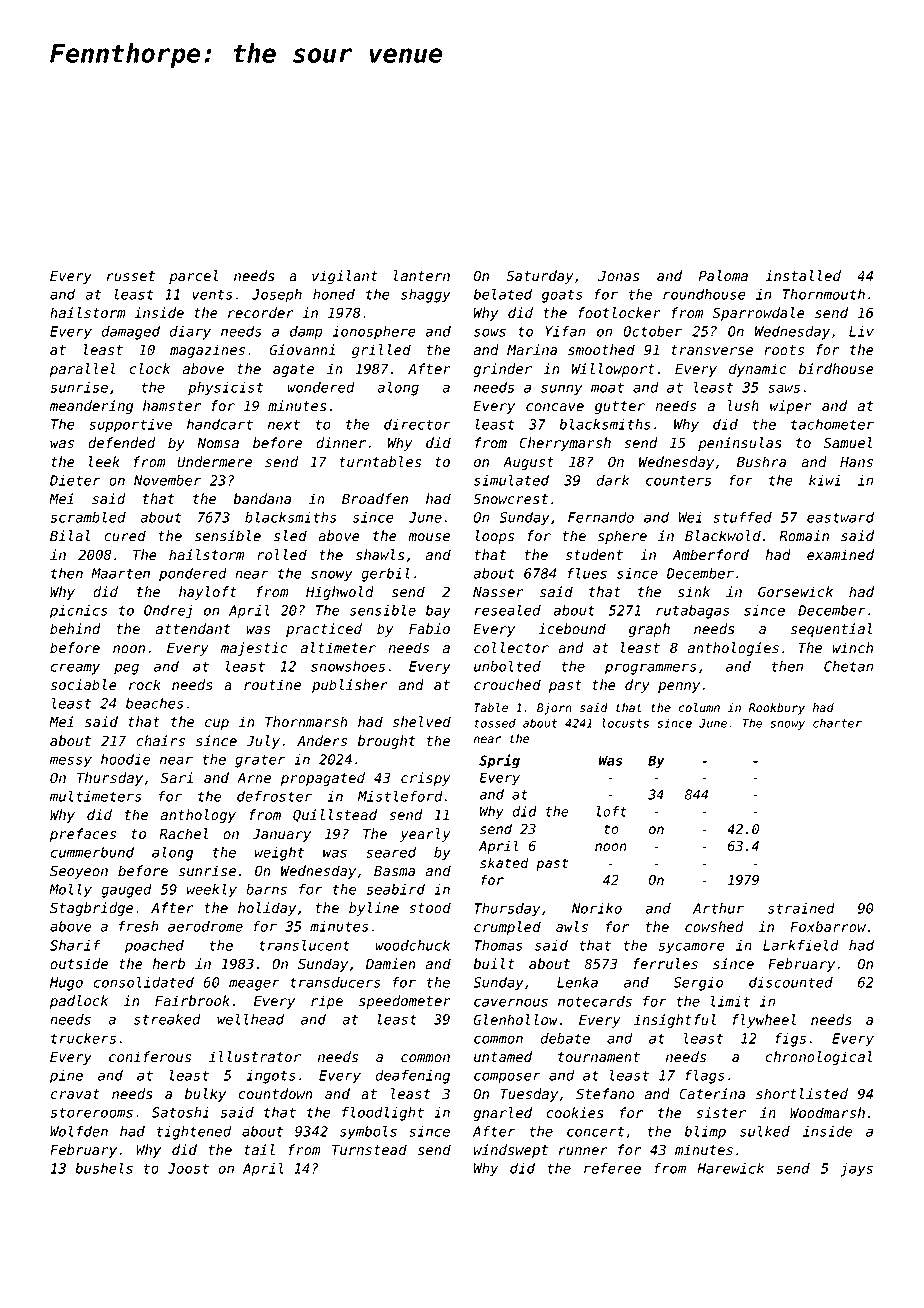  Describe the element at coordinates (723, 536) in the image. I see `Blackwold` at that location.
